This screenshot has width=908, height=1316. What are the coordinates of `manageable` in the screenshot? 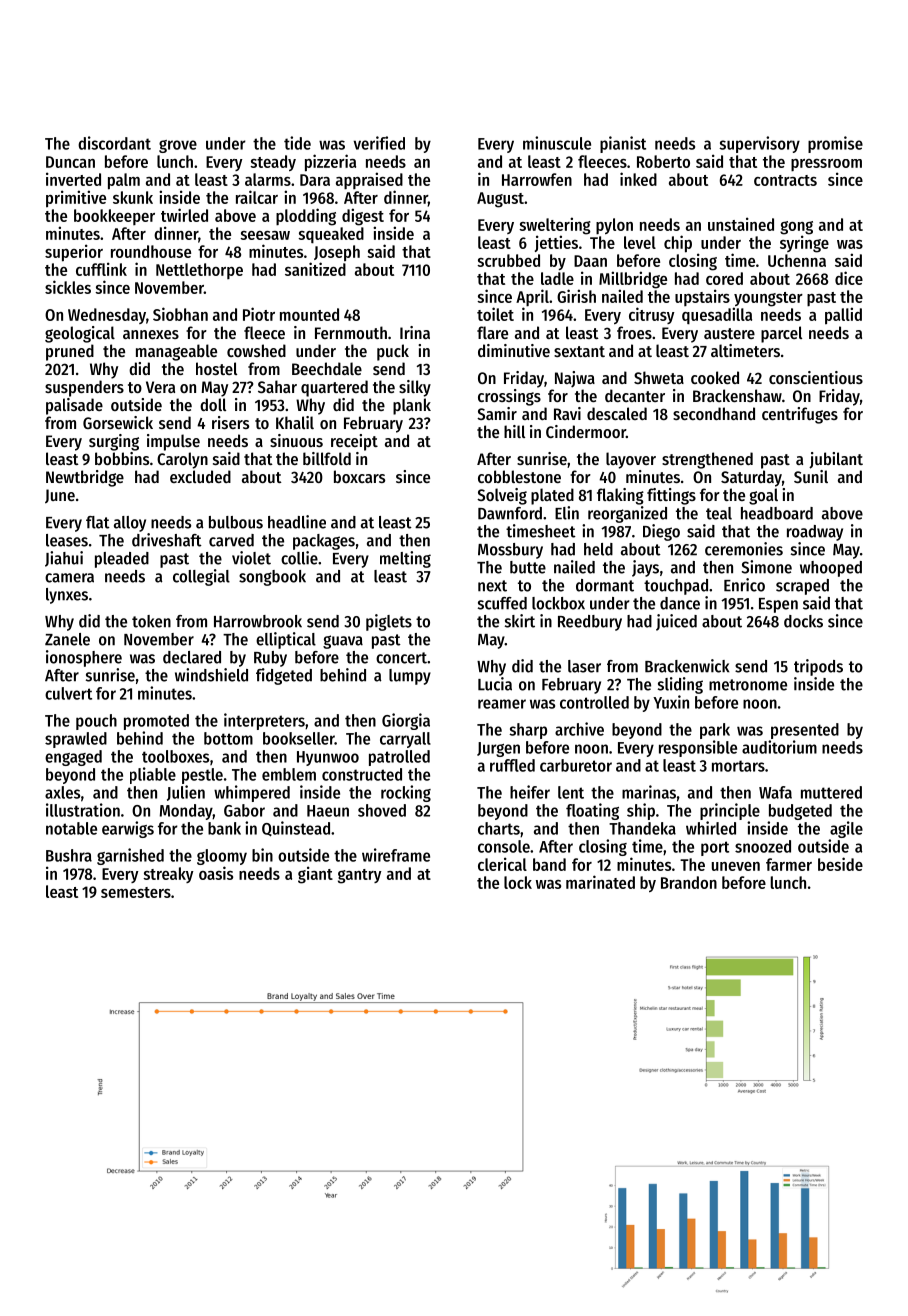 It's located at (176, 352).
